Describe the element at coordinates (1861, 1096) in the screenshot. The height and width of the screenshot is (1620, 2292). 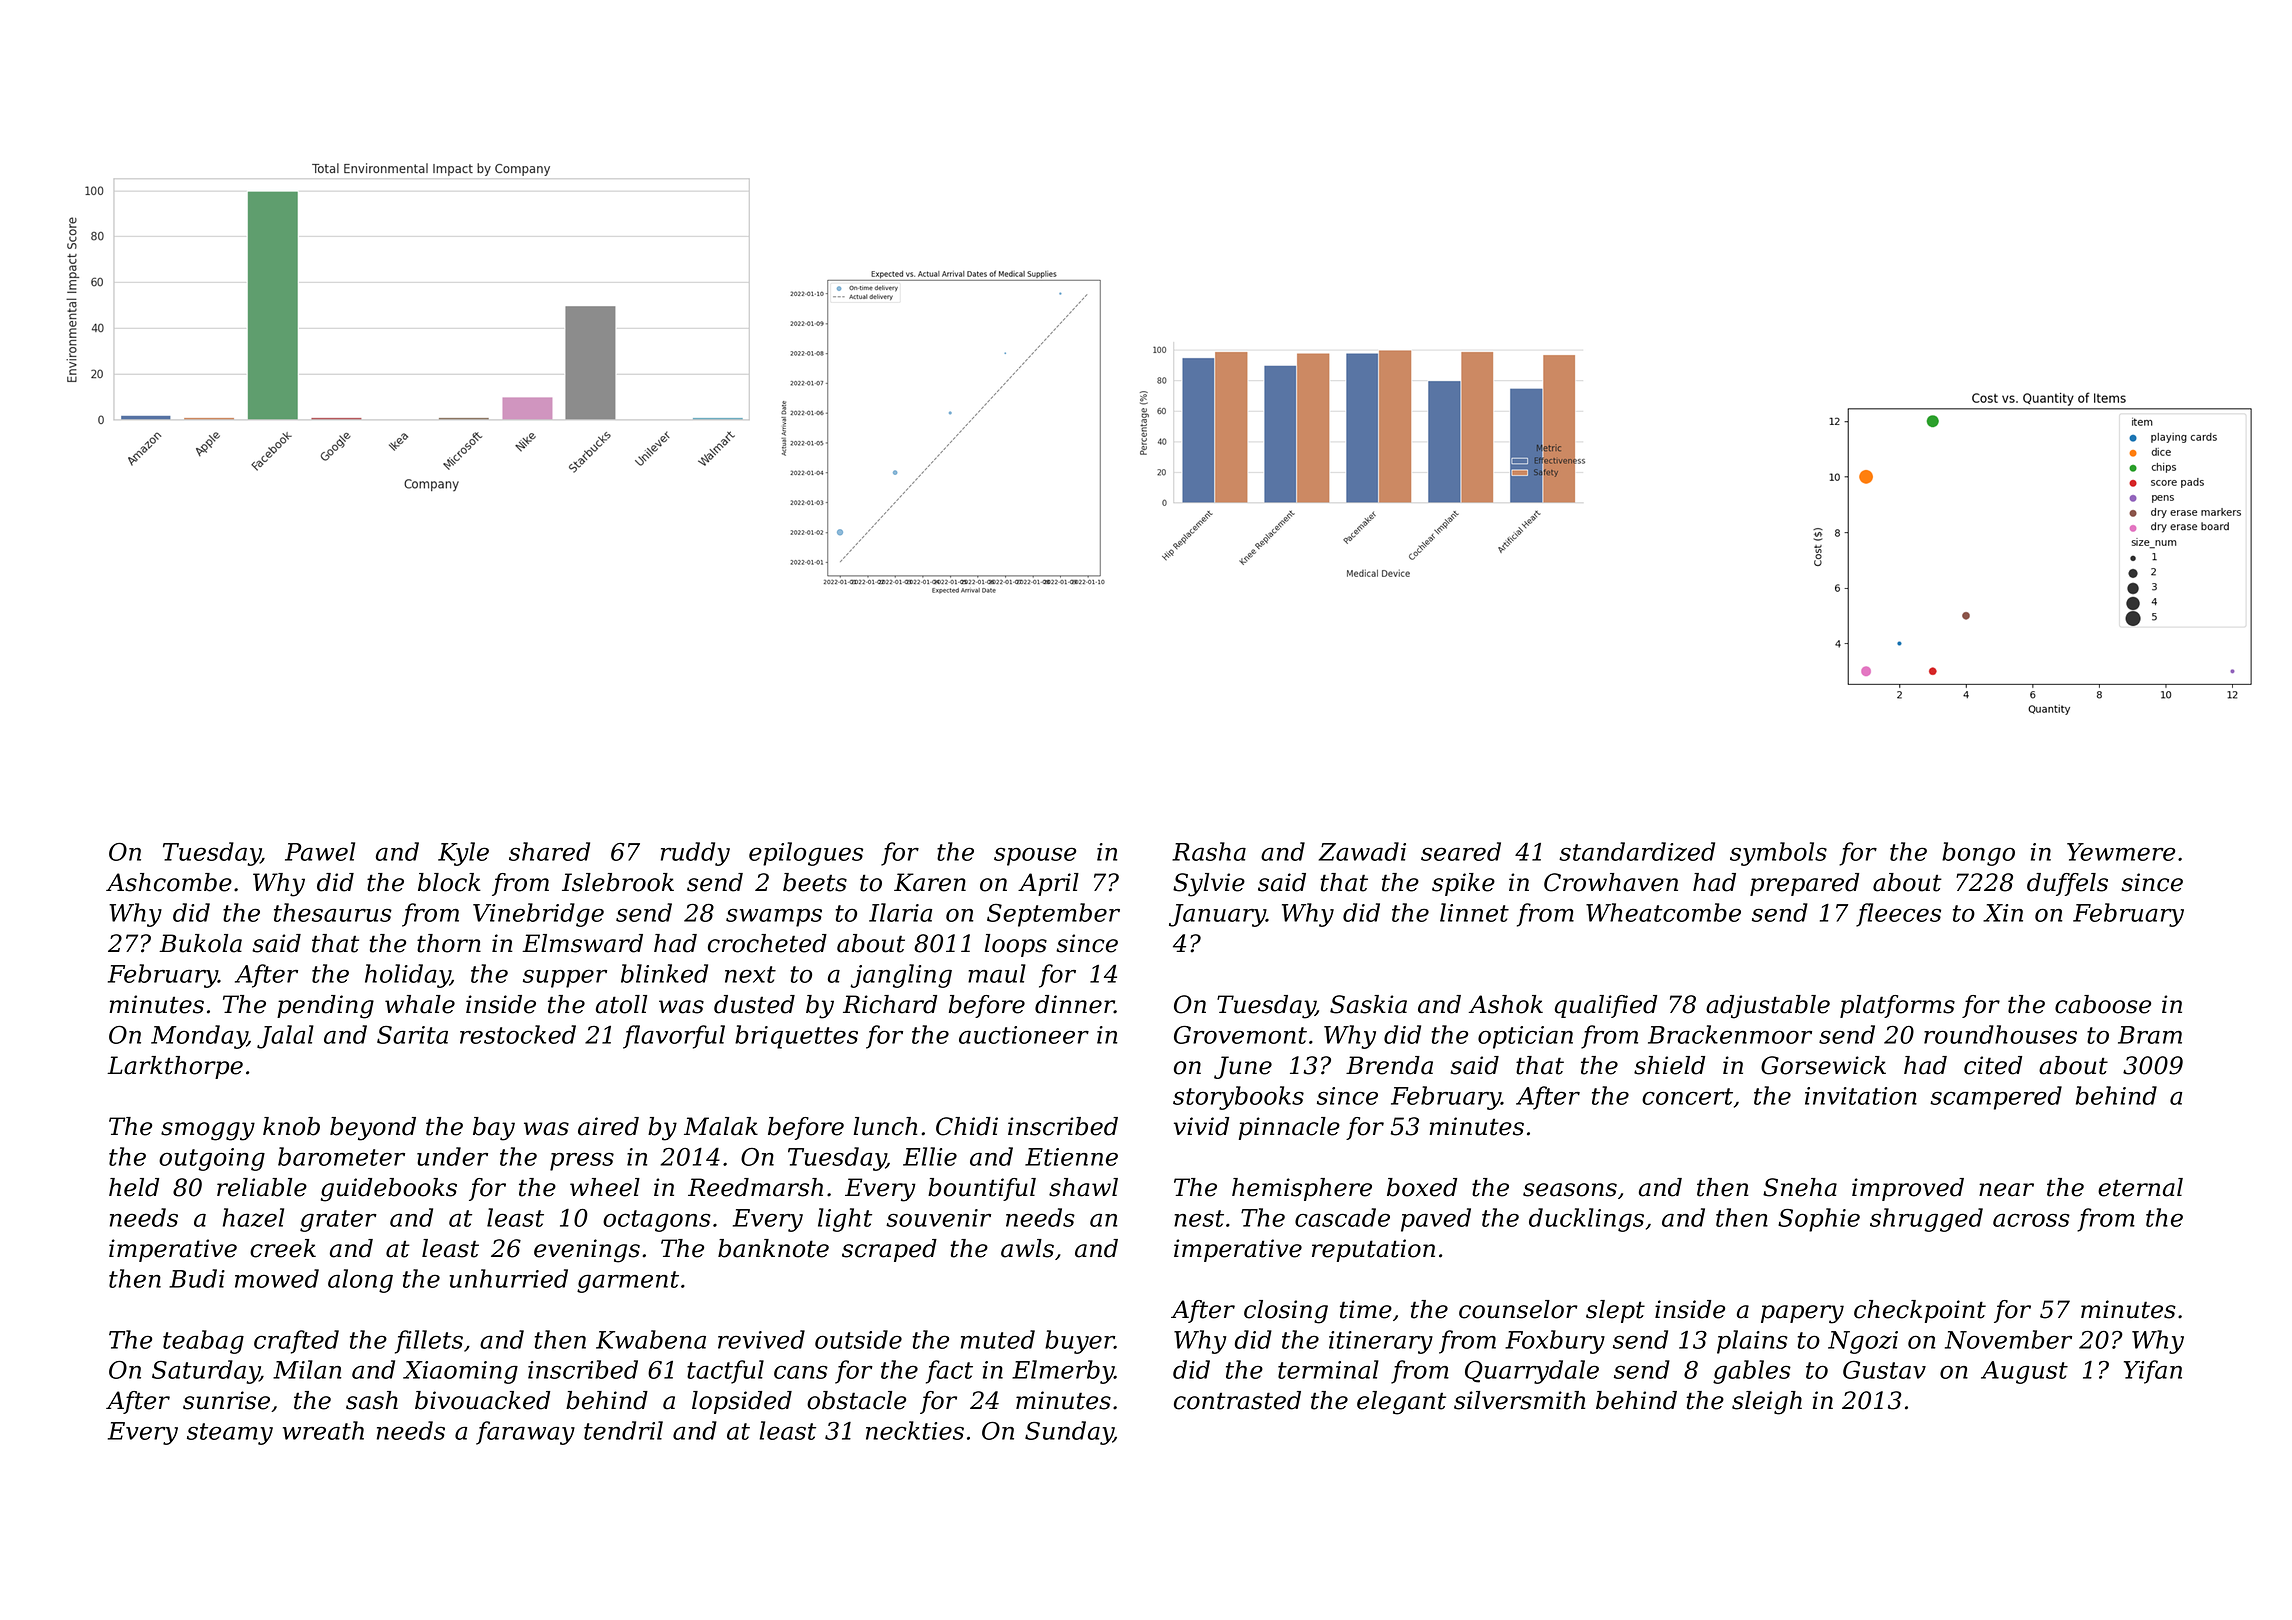
I see `invitation` at that location.
